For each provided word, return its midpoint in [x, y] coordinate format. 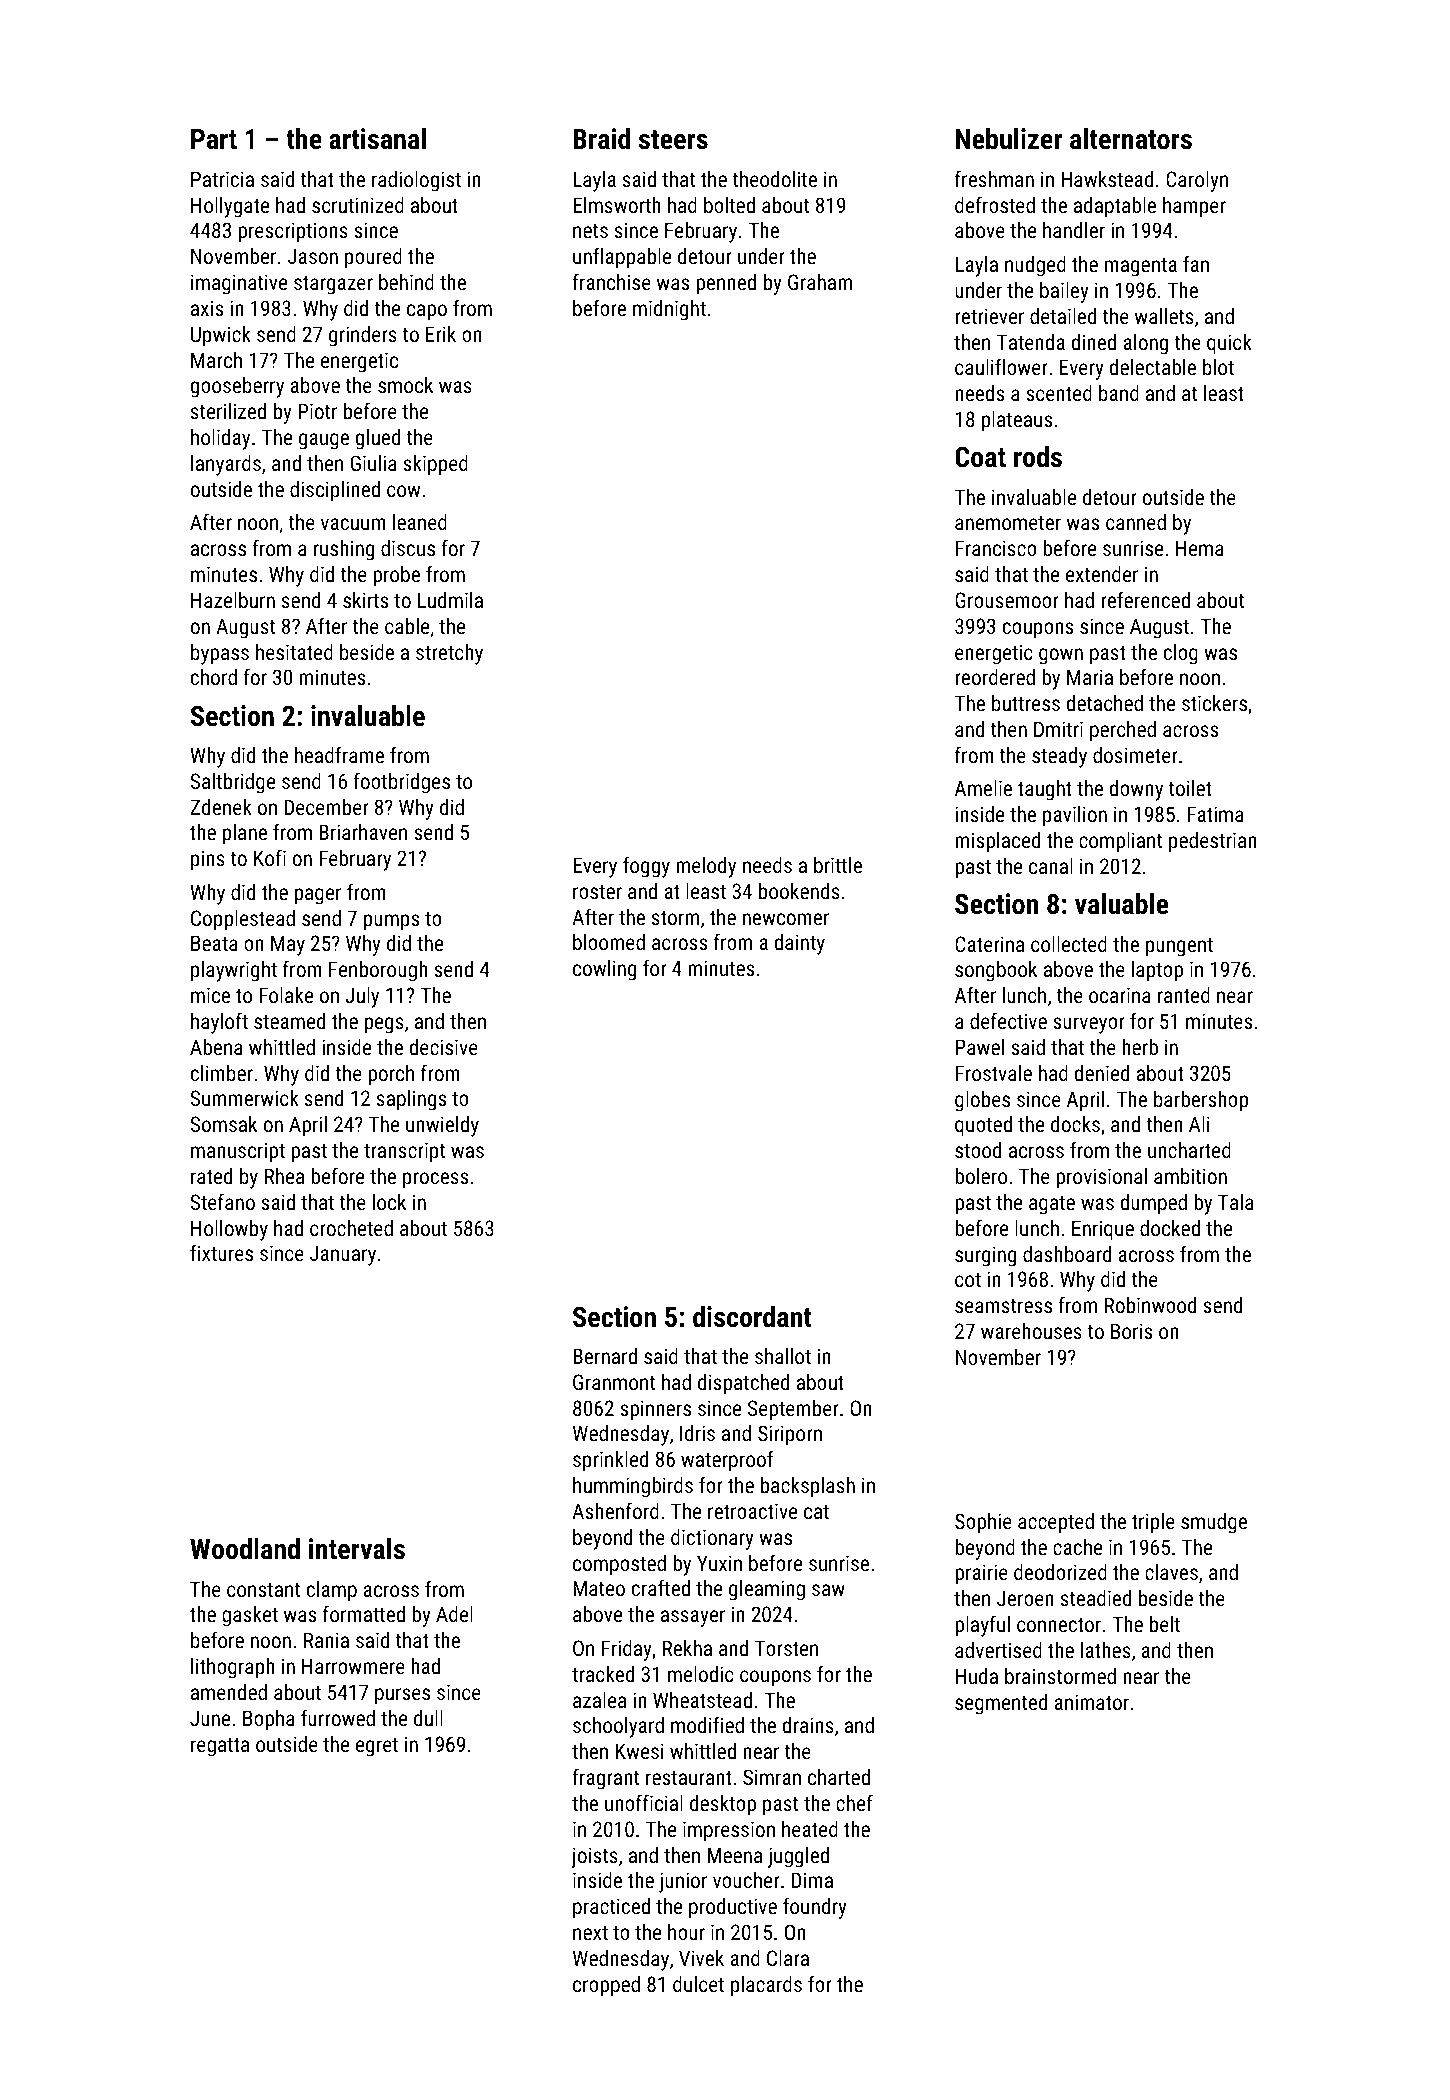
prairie [981, 1574]
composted [619, 1565]
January [343, 1255]
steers [673, 140]
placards [766, 1986]
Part [214, 139]
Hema [1200, 548]
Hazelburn [233, 600]
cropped [606, 1986]
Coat [980, 457]
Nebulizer [1009, 139]
